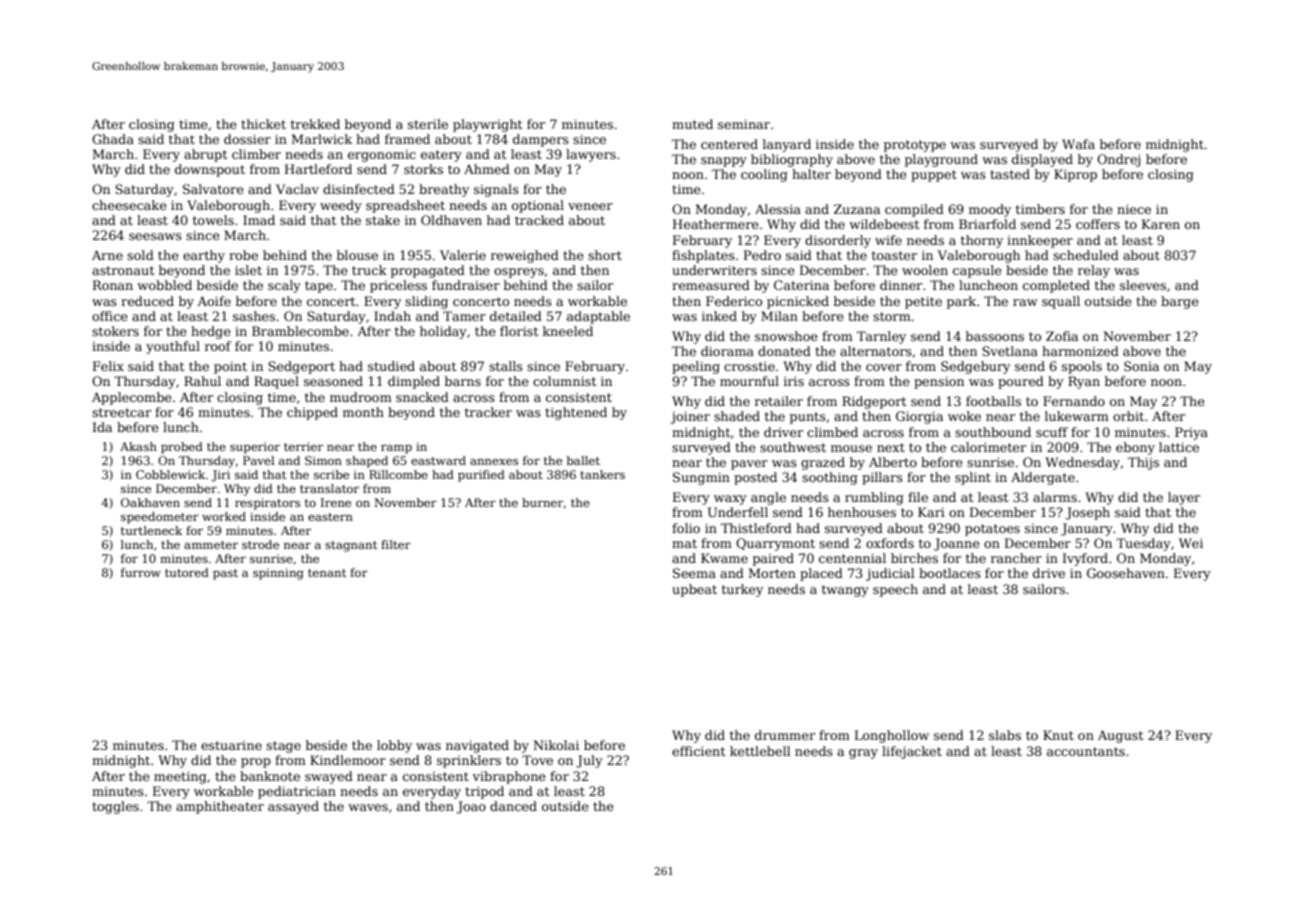 The image size is (1308, 924). What do you see at coordinates (204, 256) in the image?
I see `earthy` at bounding box center [204, 256].
